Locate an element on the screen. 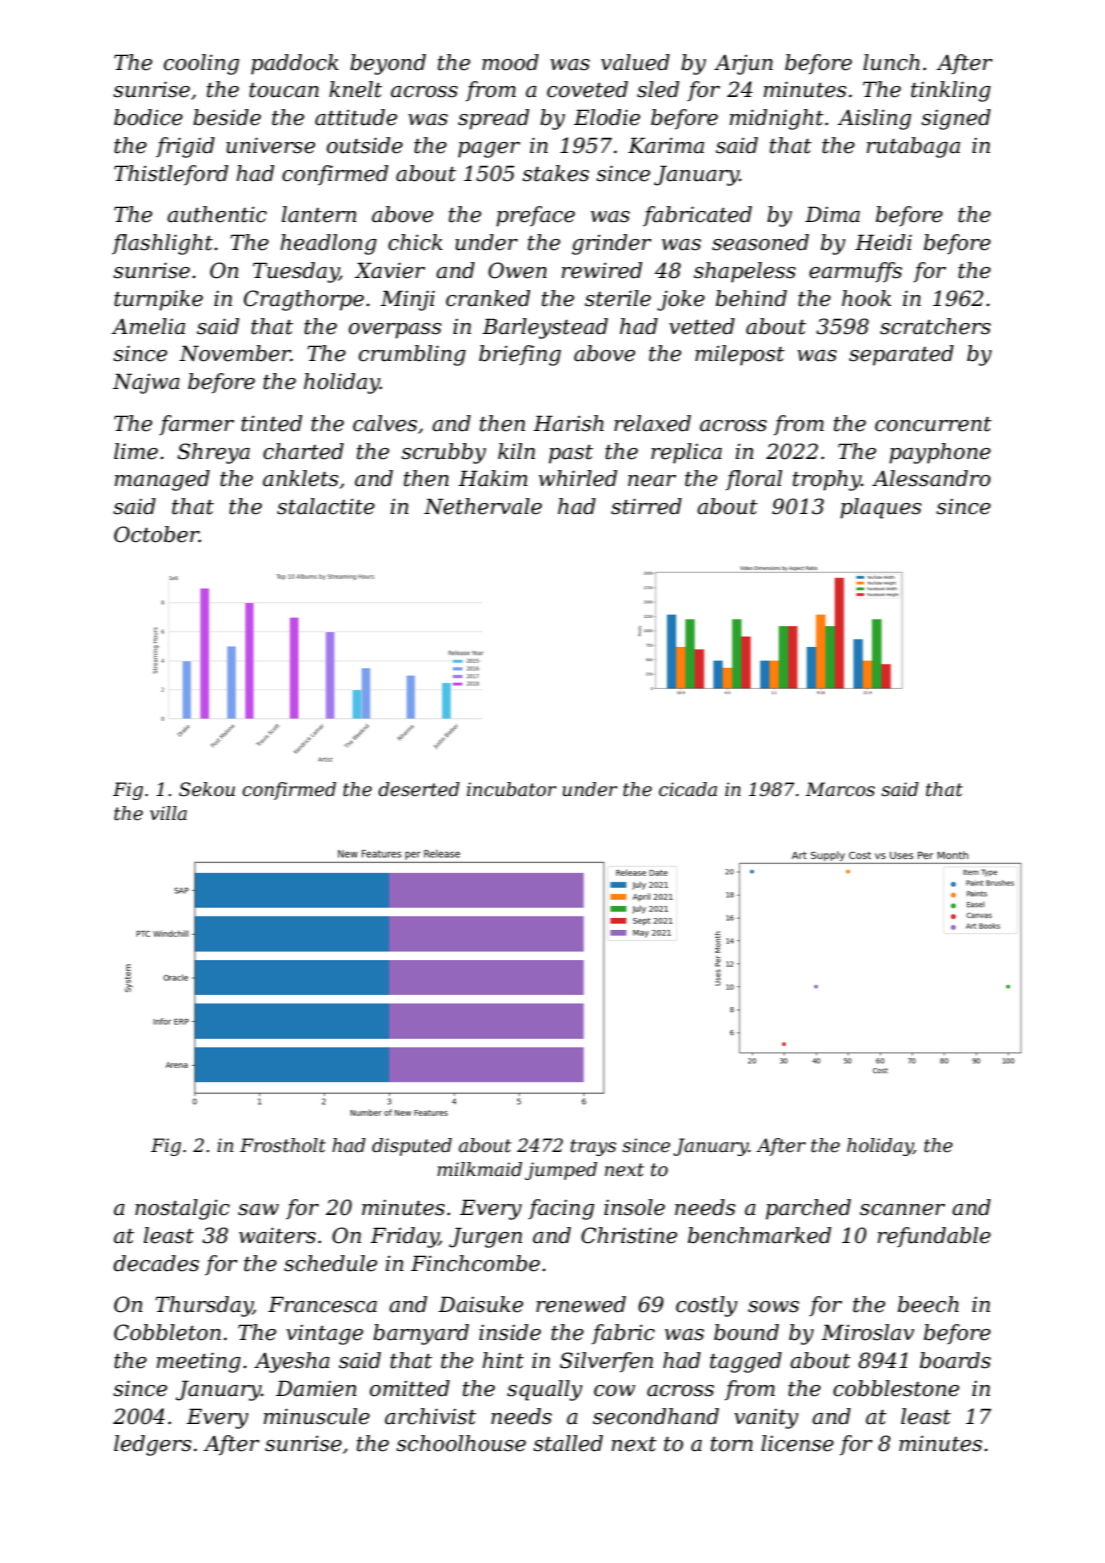 This screenshot has height=1563, width=1105. Heidi is located at coordinates (883, 242).
